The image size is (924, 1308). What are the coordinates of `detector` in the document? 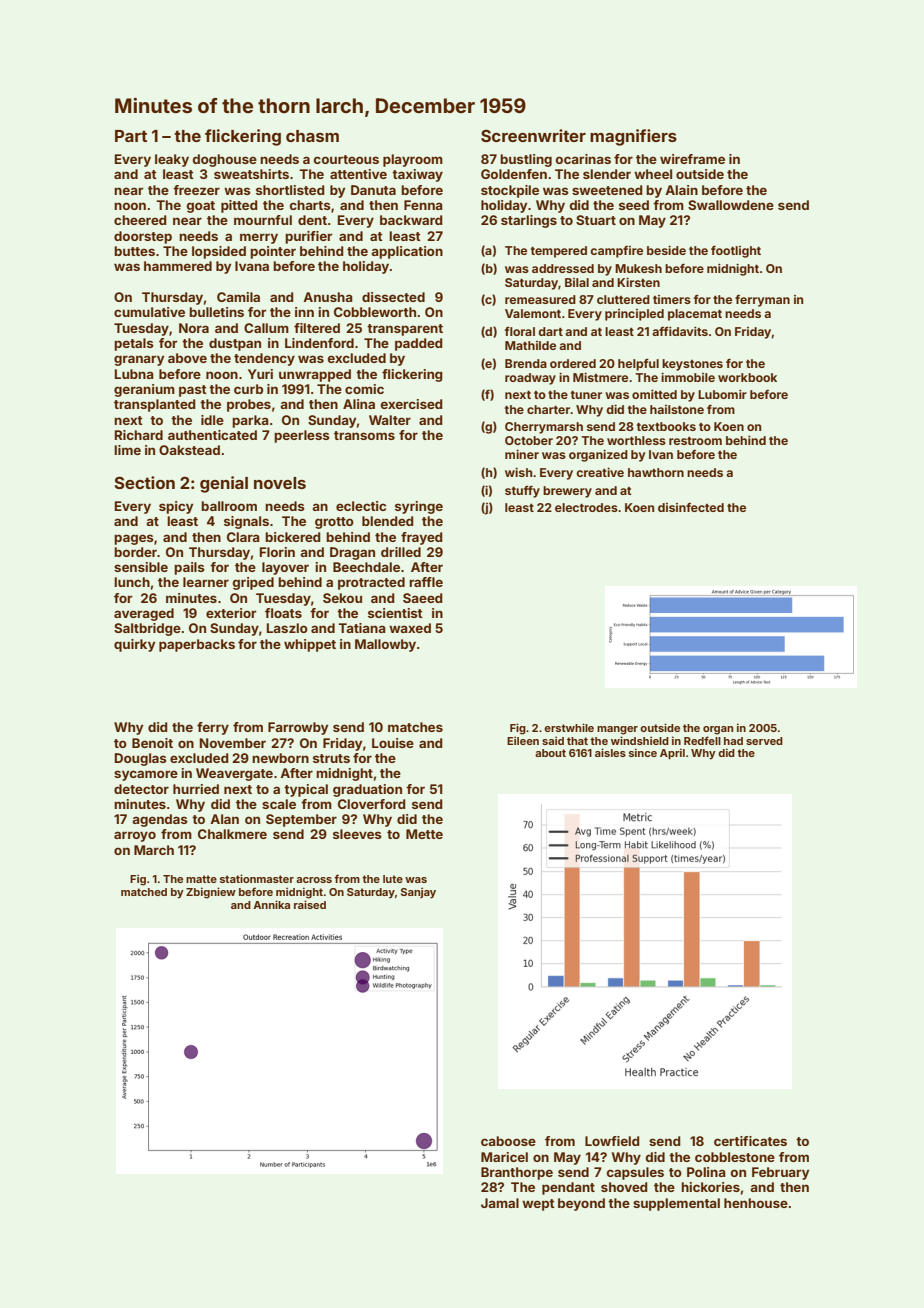 It's located at (141, 789).
